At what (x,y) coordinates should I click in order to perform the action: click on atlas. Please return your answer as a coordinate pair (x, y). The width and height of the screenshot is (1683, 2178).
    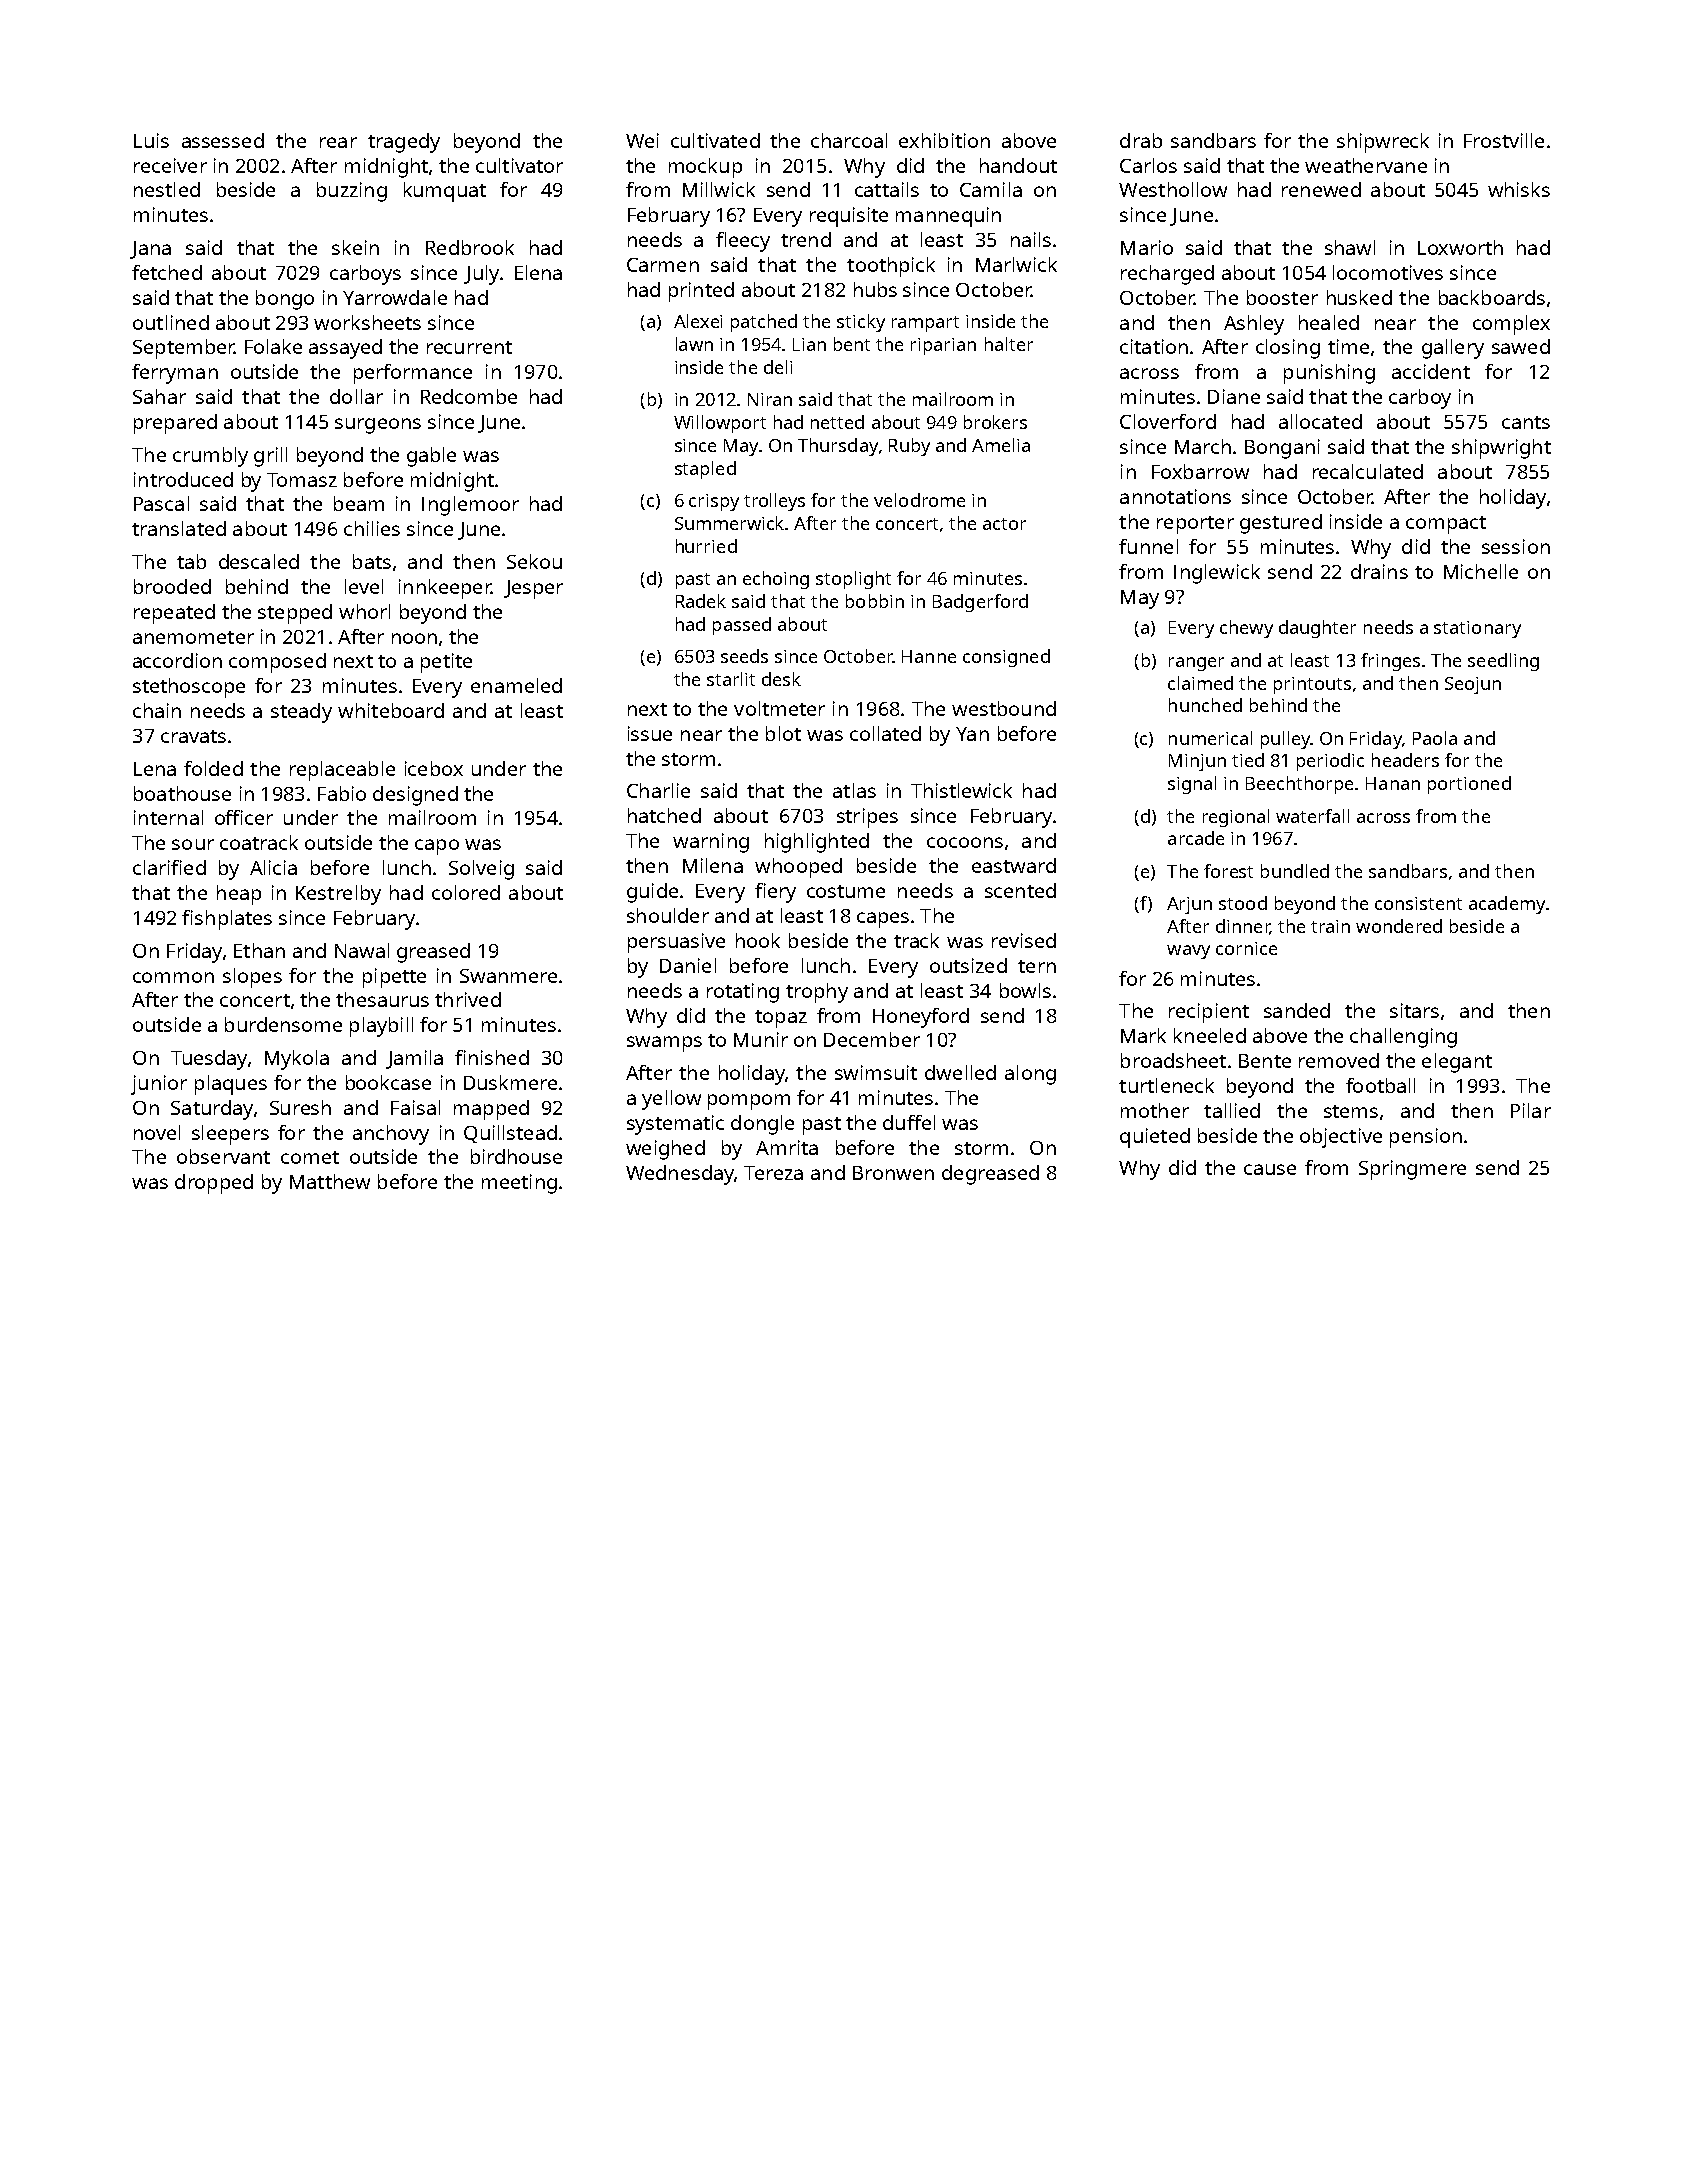
    Looking at the image, I should click on (854, 790).
